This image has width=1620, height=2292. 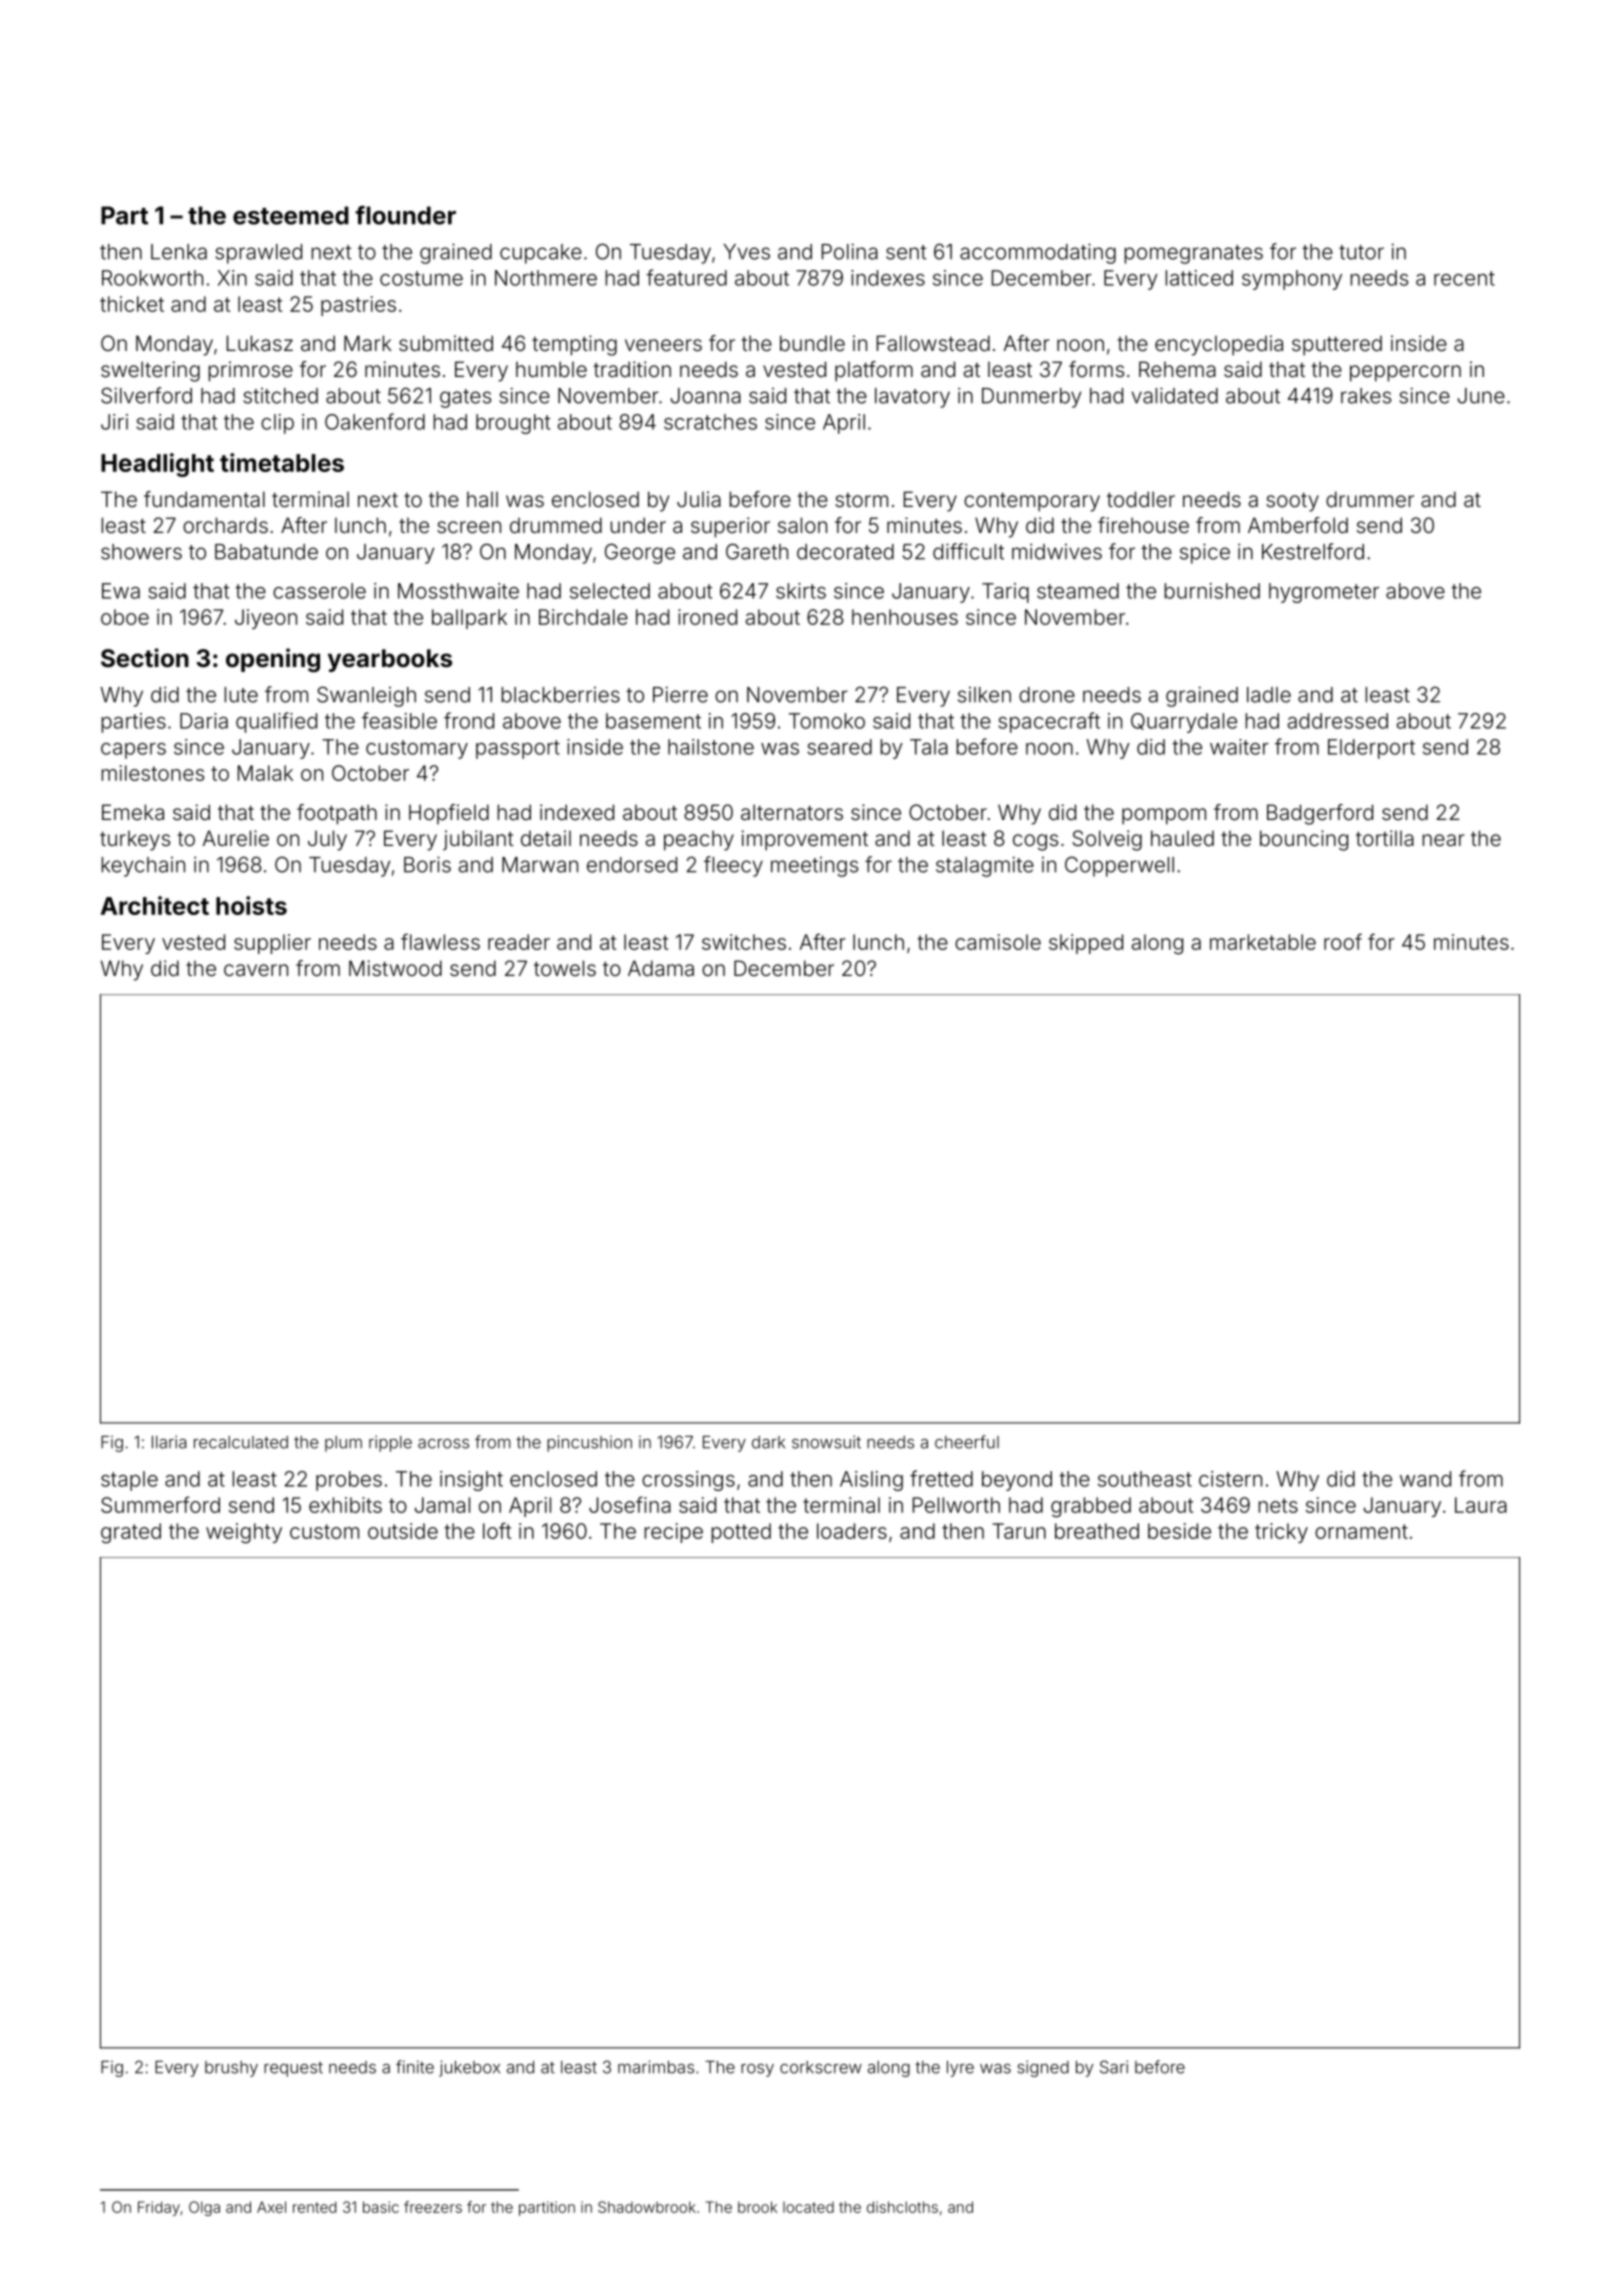 I want to click on Yves, so click(x=746, y=252).
